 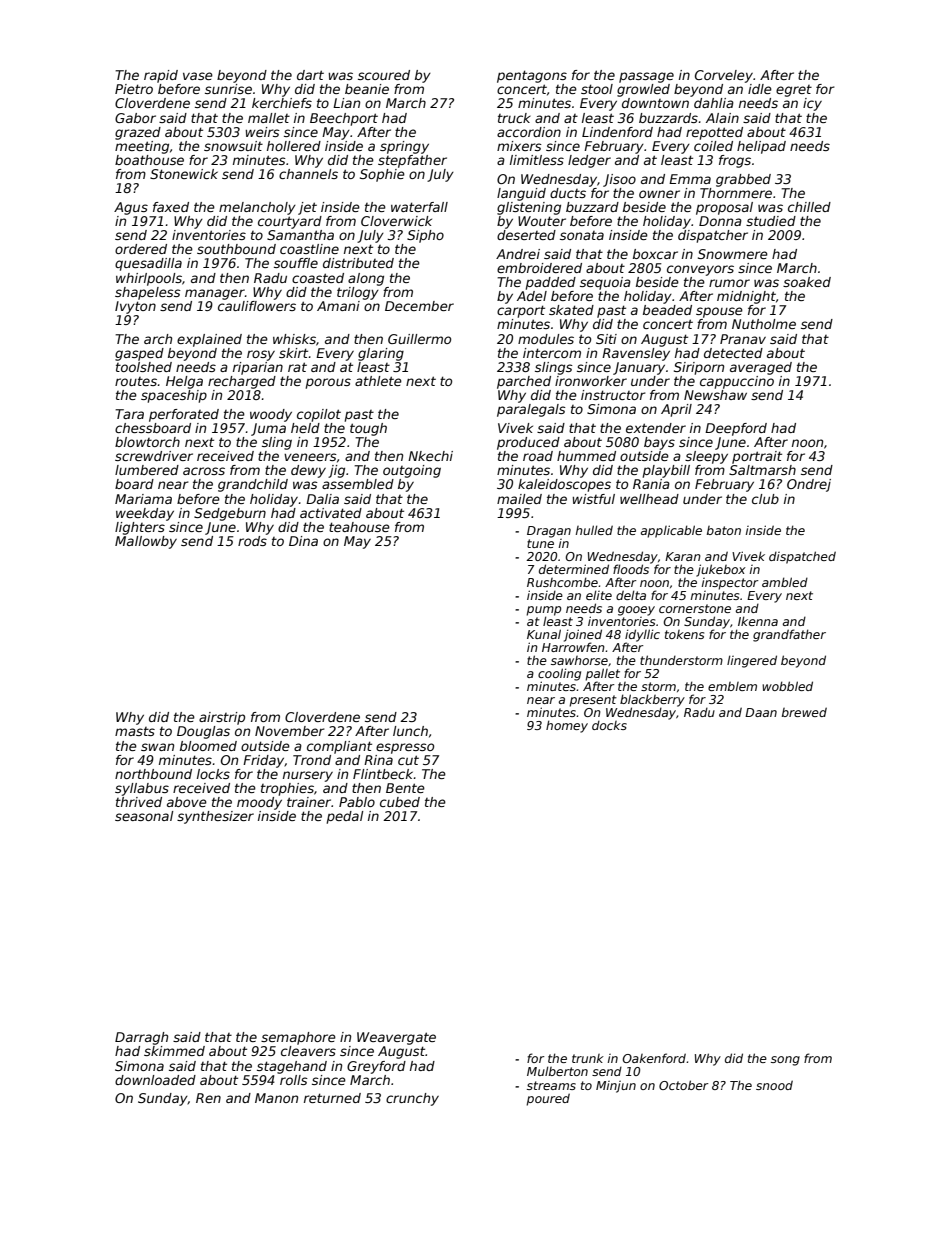 I want to click on docks, so click(x=609, y=725).
